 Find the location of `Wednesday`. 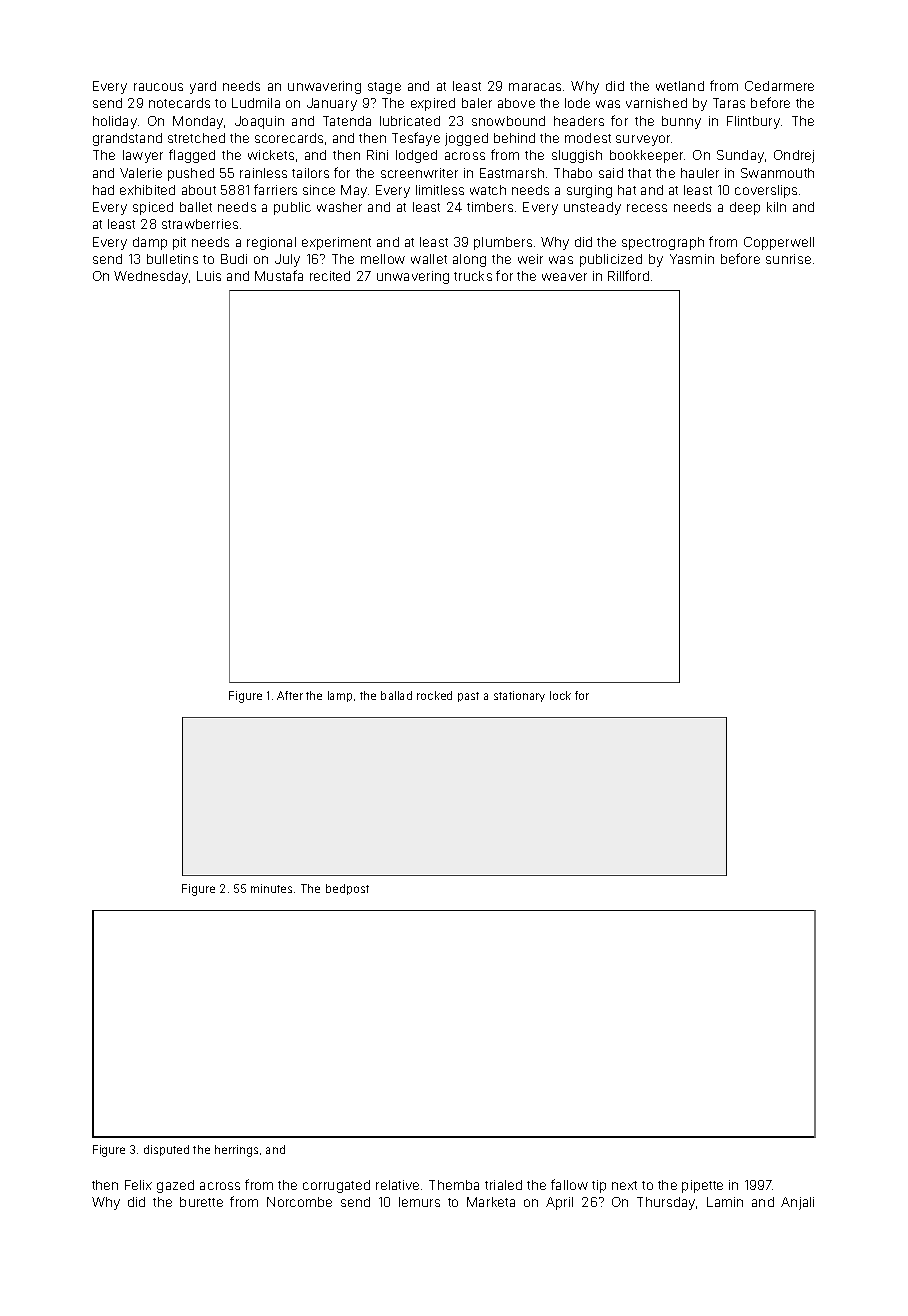

Wednesday is located at coordinates (151, 277).
